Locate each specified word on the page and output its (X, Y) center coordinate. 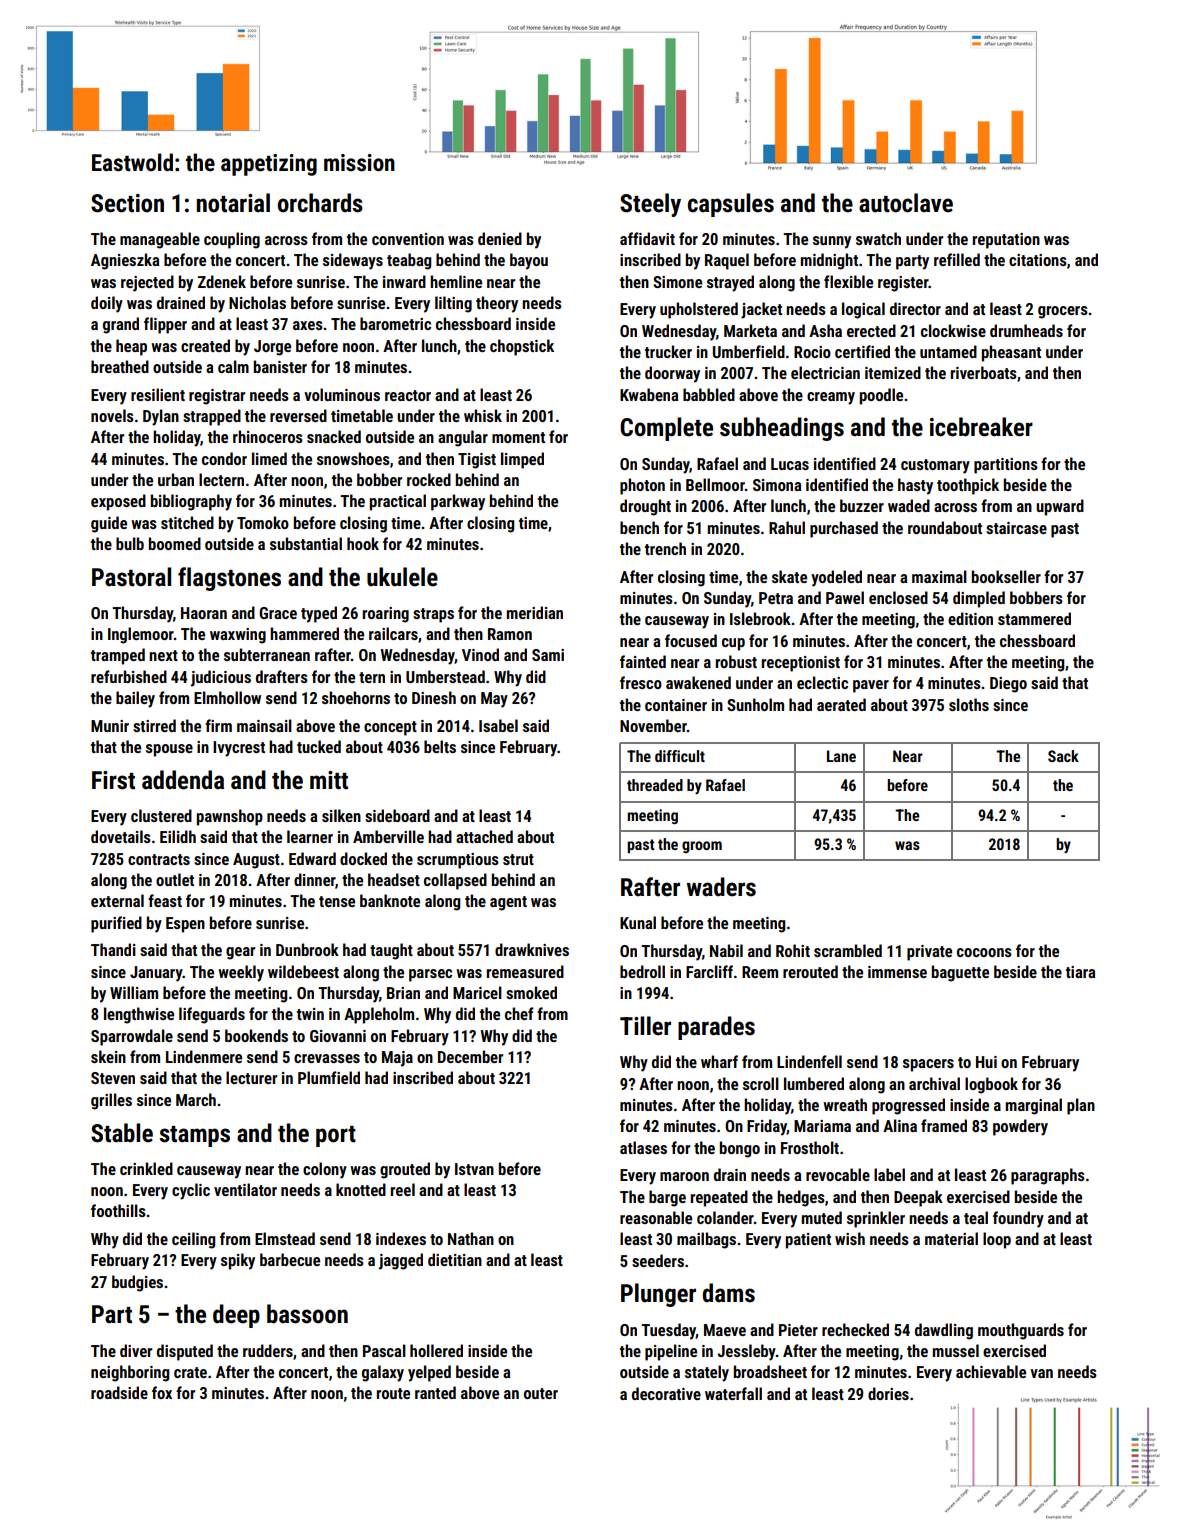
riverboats (984, 372)
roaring (386, 615)
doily (107, 304)
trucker (668, 351)
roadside (119, 1392)
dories (888, 1393)
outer (541, 1393)
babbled (709, 394)
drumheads (1026, 330)
